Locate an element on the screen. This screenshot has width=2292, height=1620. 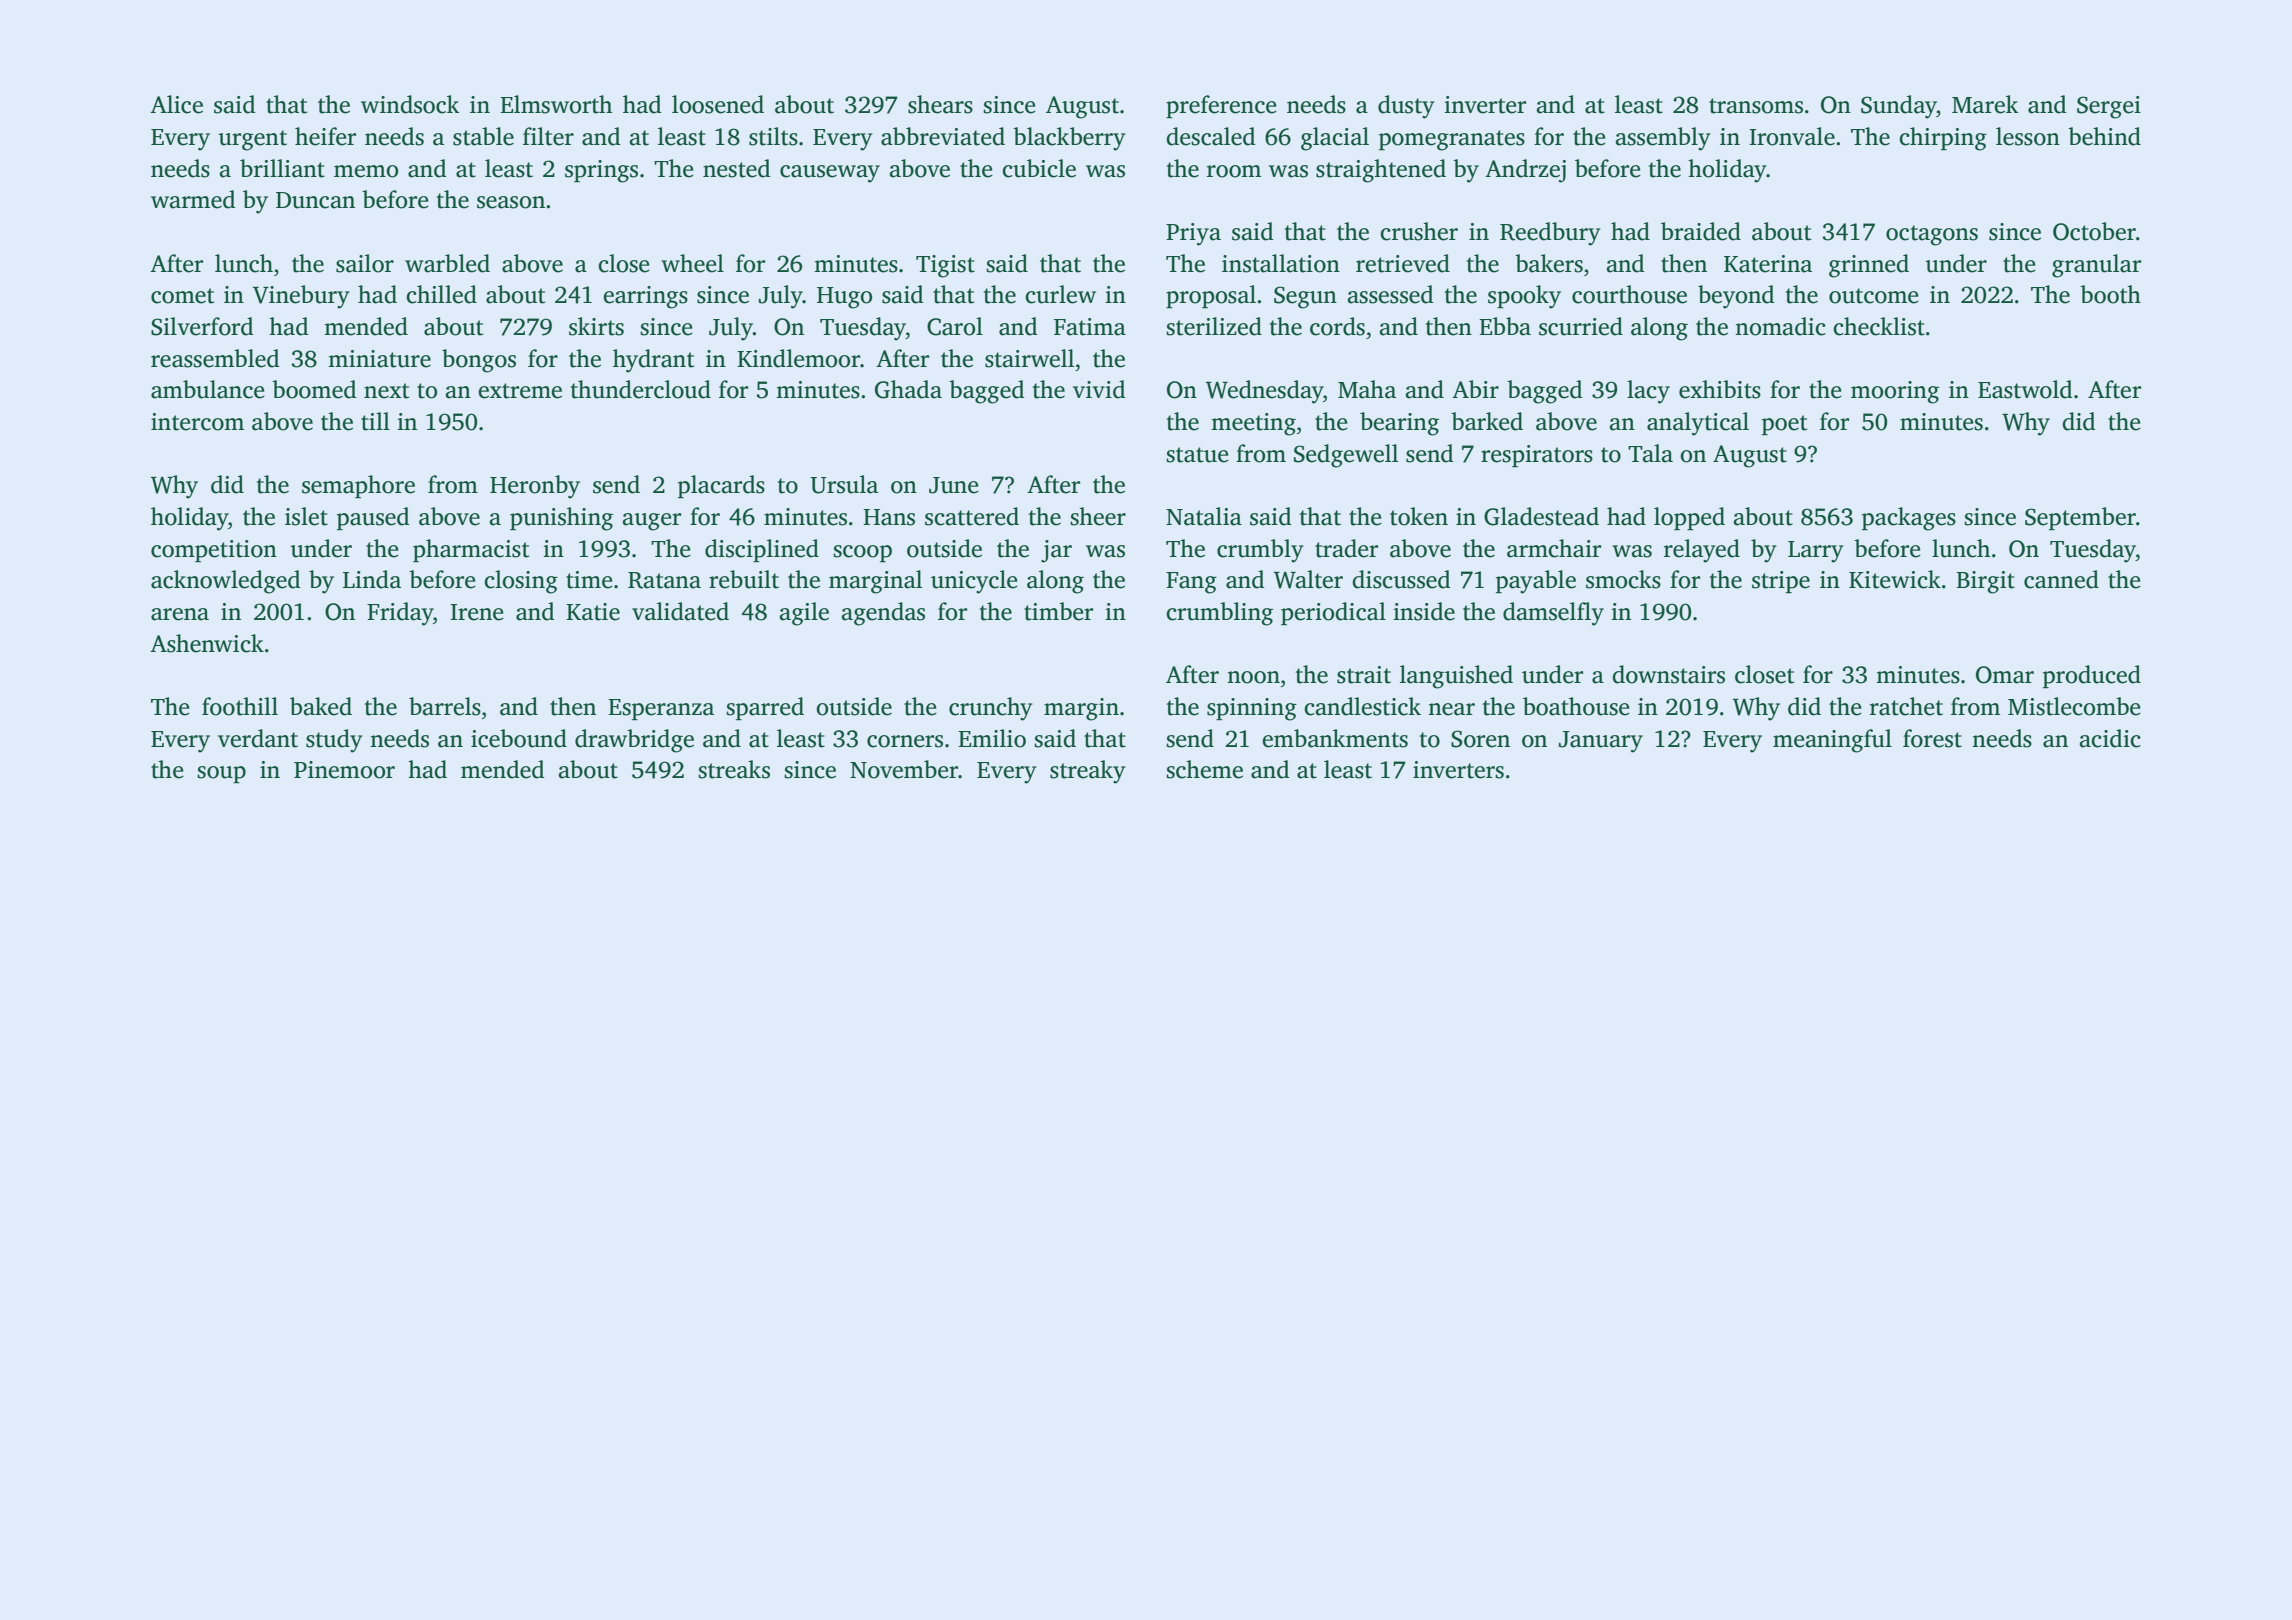
dusty is located at coordinates (1406, 107).
